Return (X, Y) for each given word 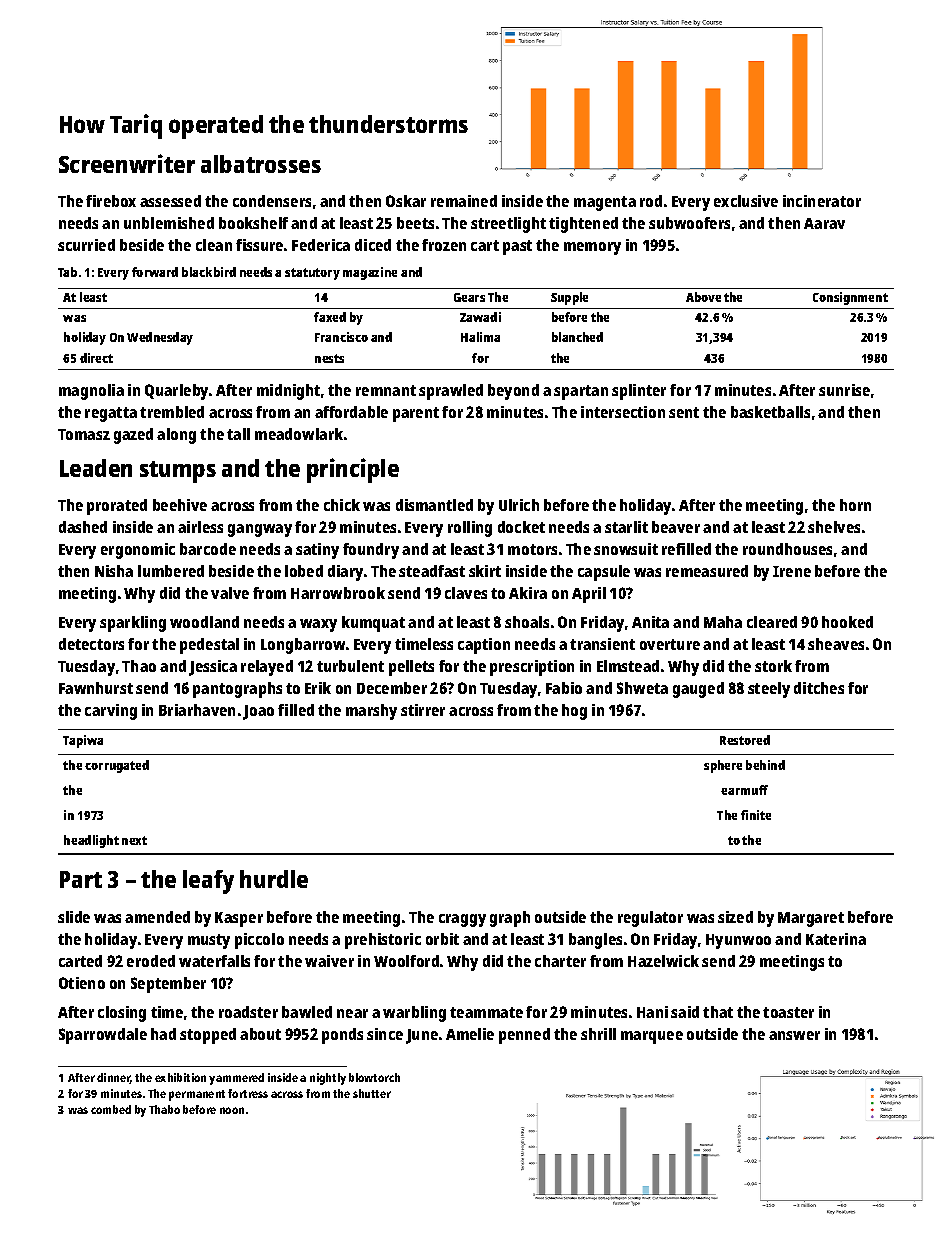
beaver (676, 527)
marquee (652, 1037)
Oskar (406, 201)
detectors (91, 644)
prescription (532, 668)
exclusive (746, 201)
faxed (330, 317)
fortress (248, 1093)
